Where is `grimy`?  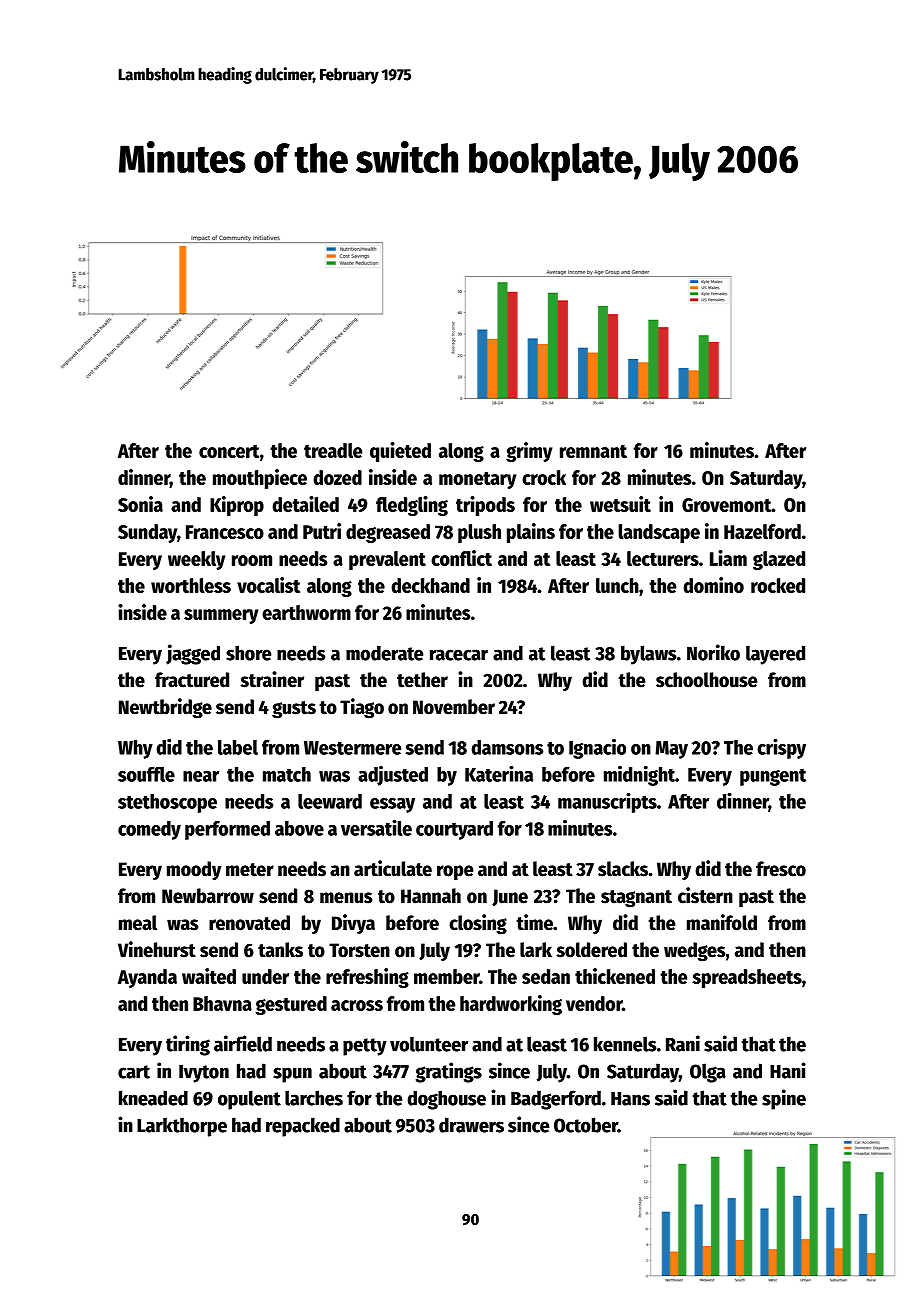 grimy is located at coordinates (529, 452).
